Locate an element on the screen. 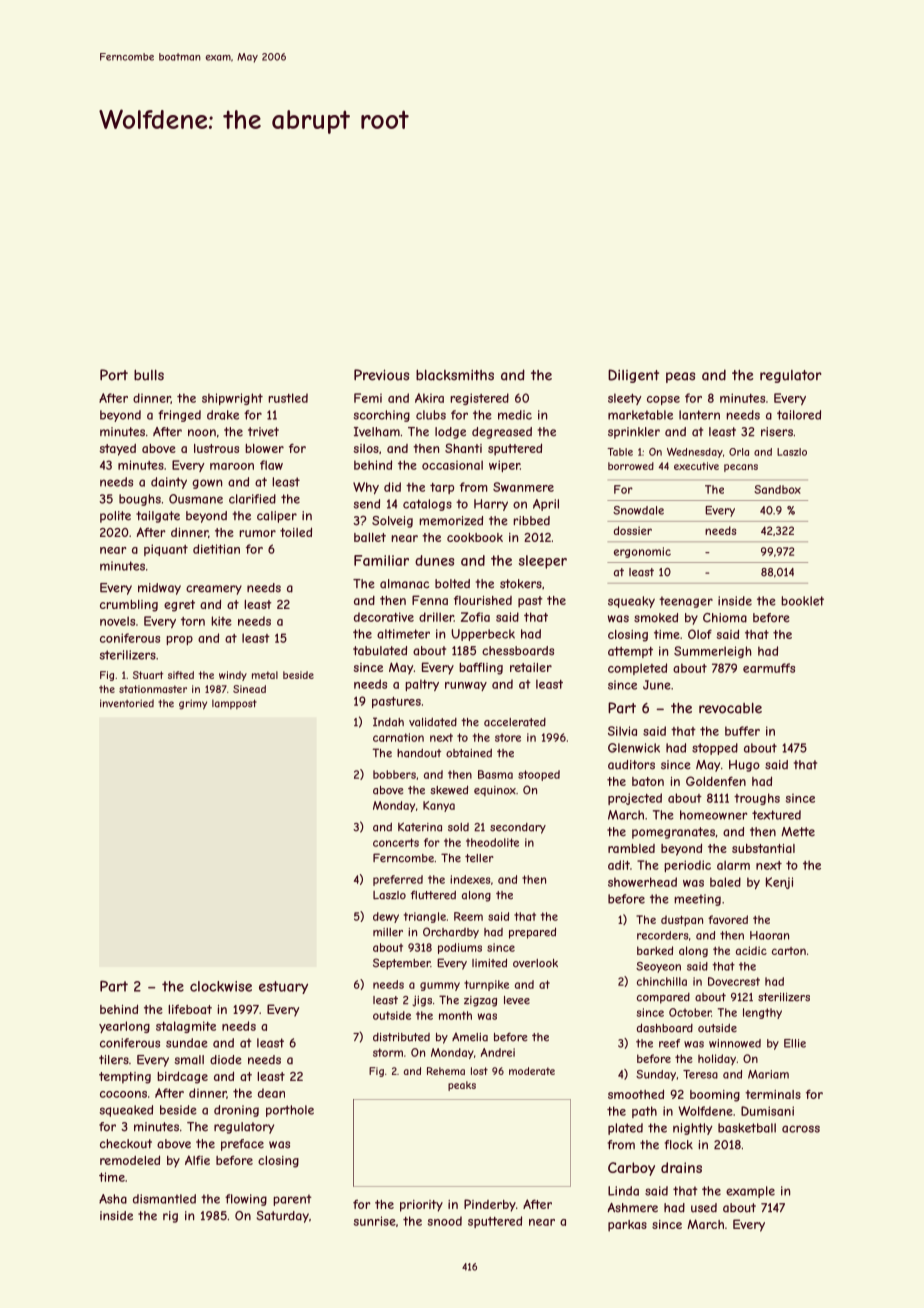 The height and width of the screenshot is (1308, 924). dashboard is located at coordinates (665, 1028).
